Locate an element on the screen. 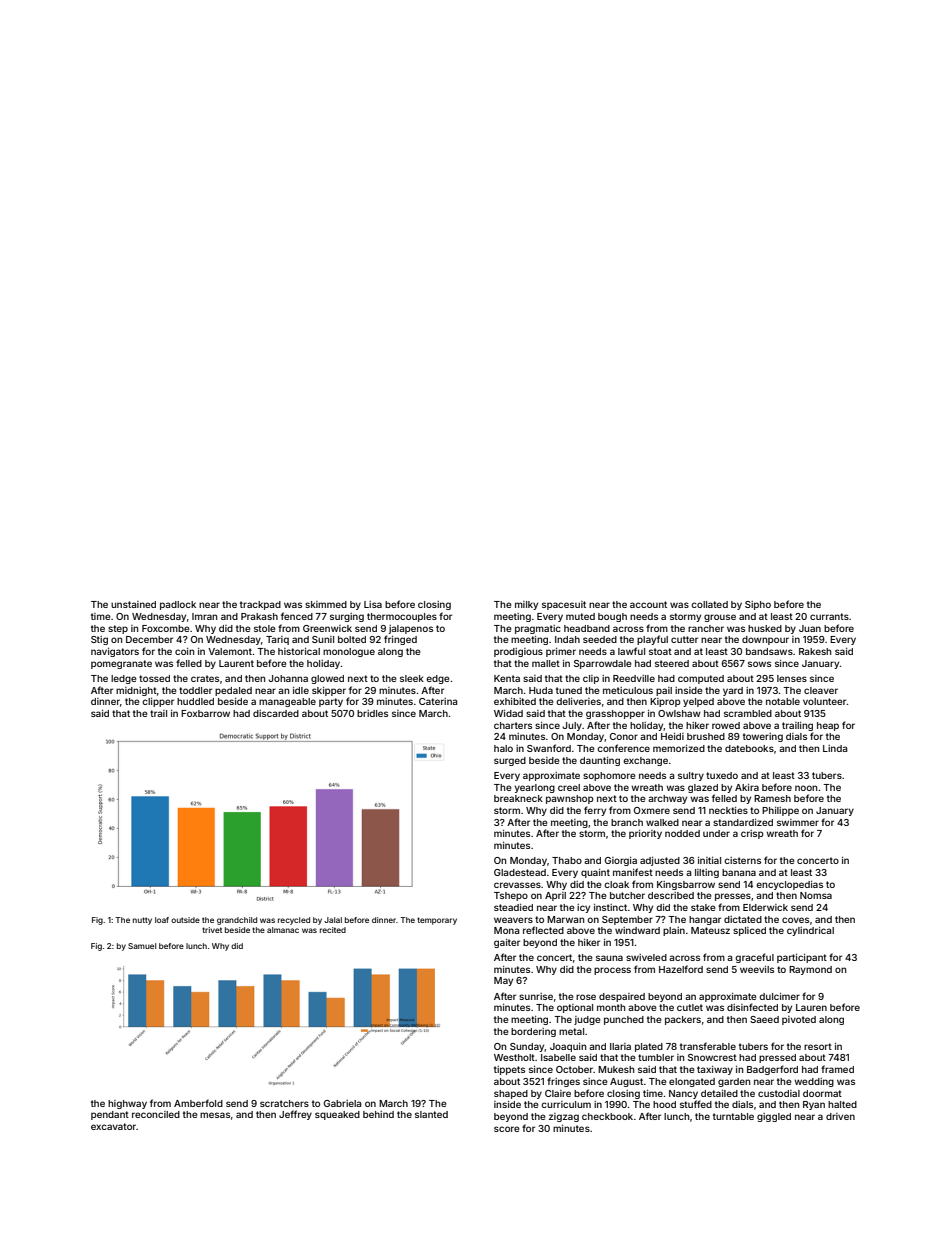  nutty is located at coordinates (142, 921).
